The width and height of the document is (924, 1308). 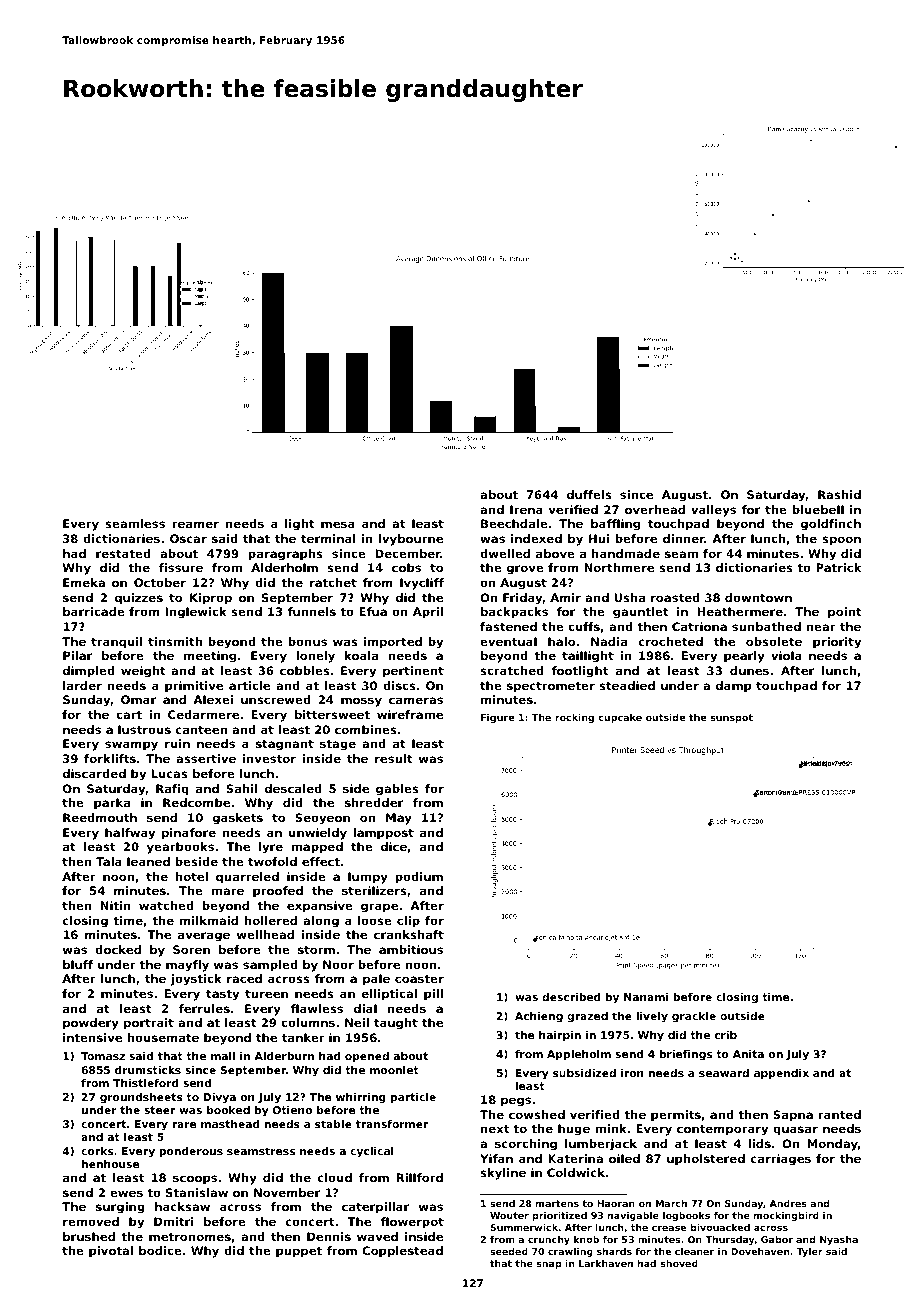 What do you see at coordinates (795, 1131) in the document?
I see `quasar` at bounding box center [795, 1131].
